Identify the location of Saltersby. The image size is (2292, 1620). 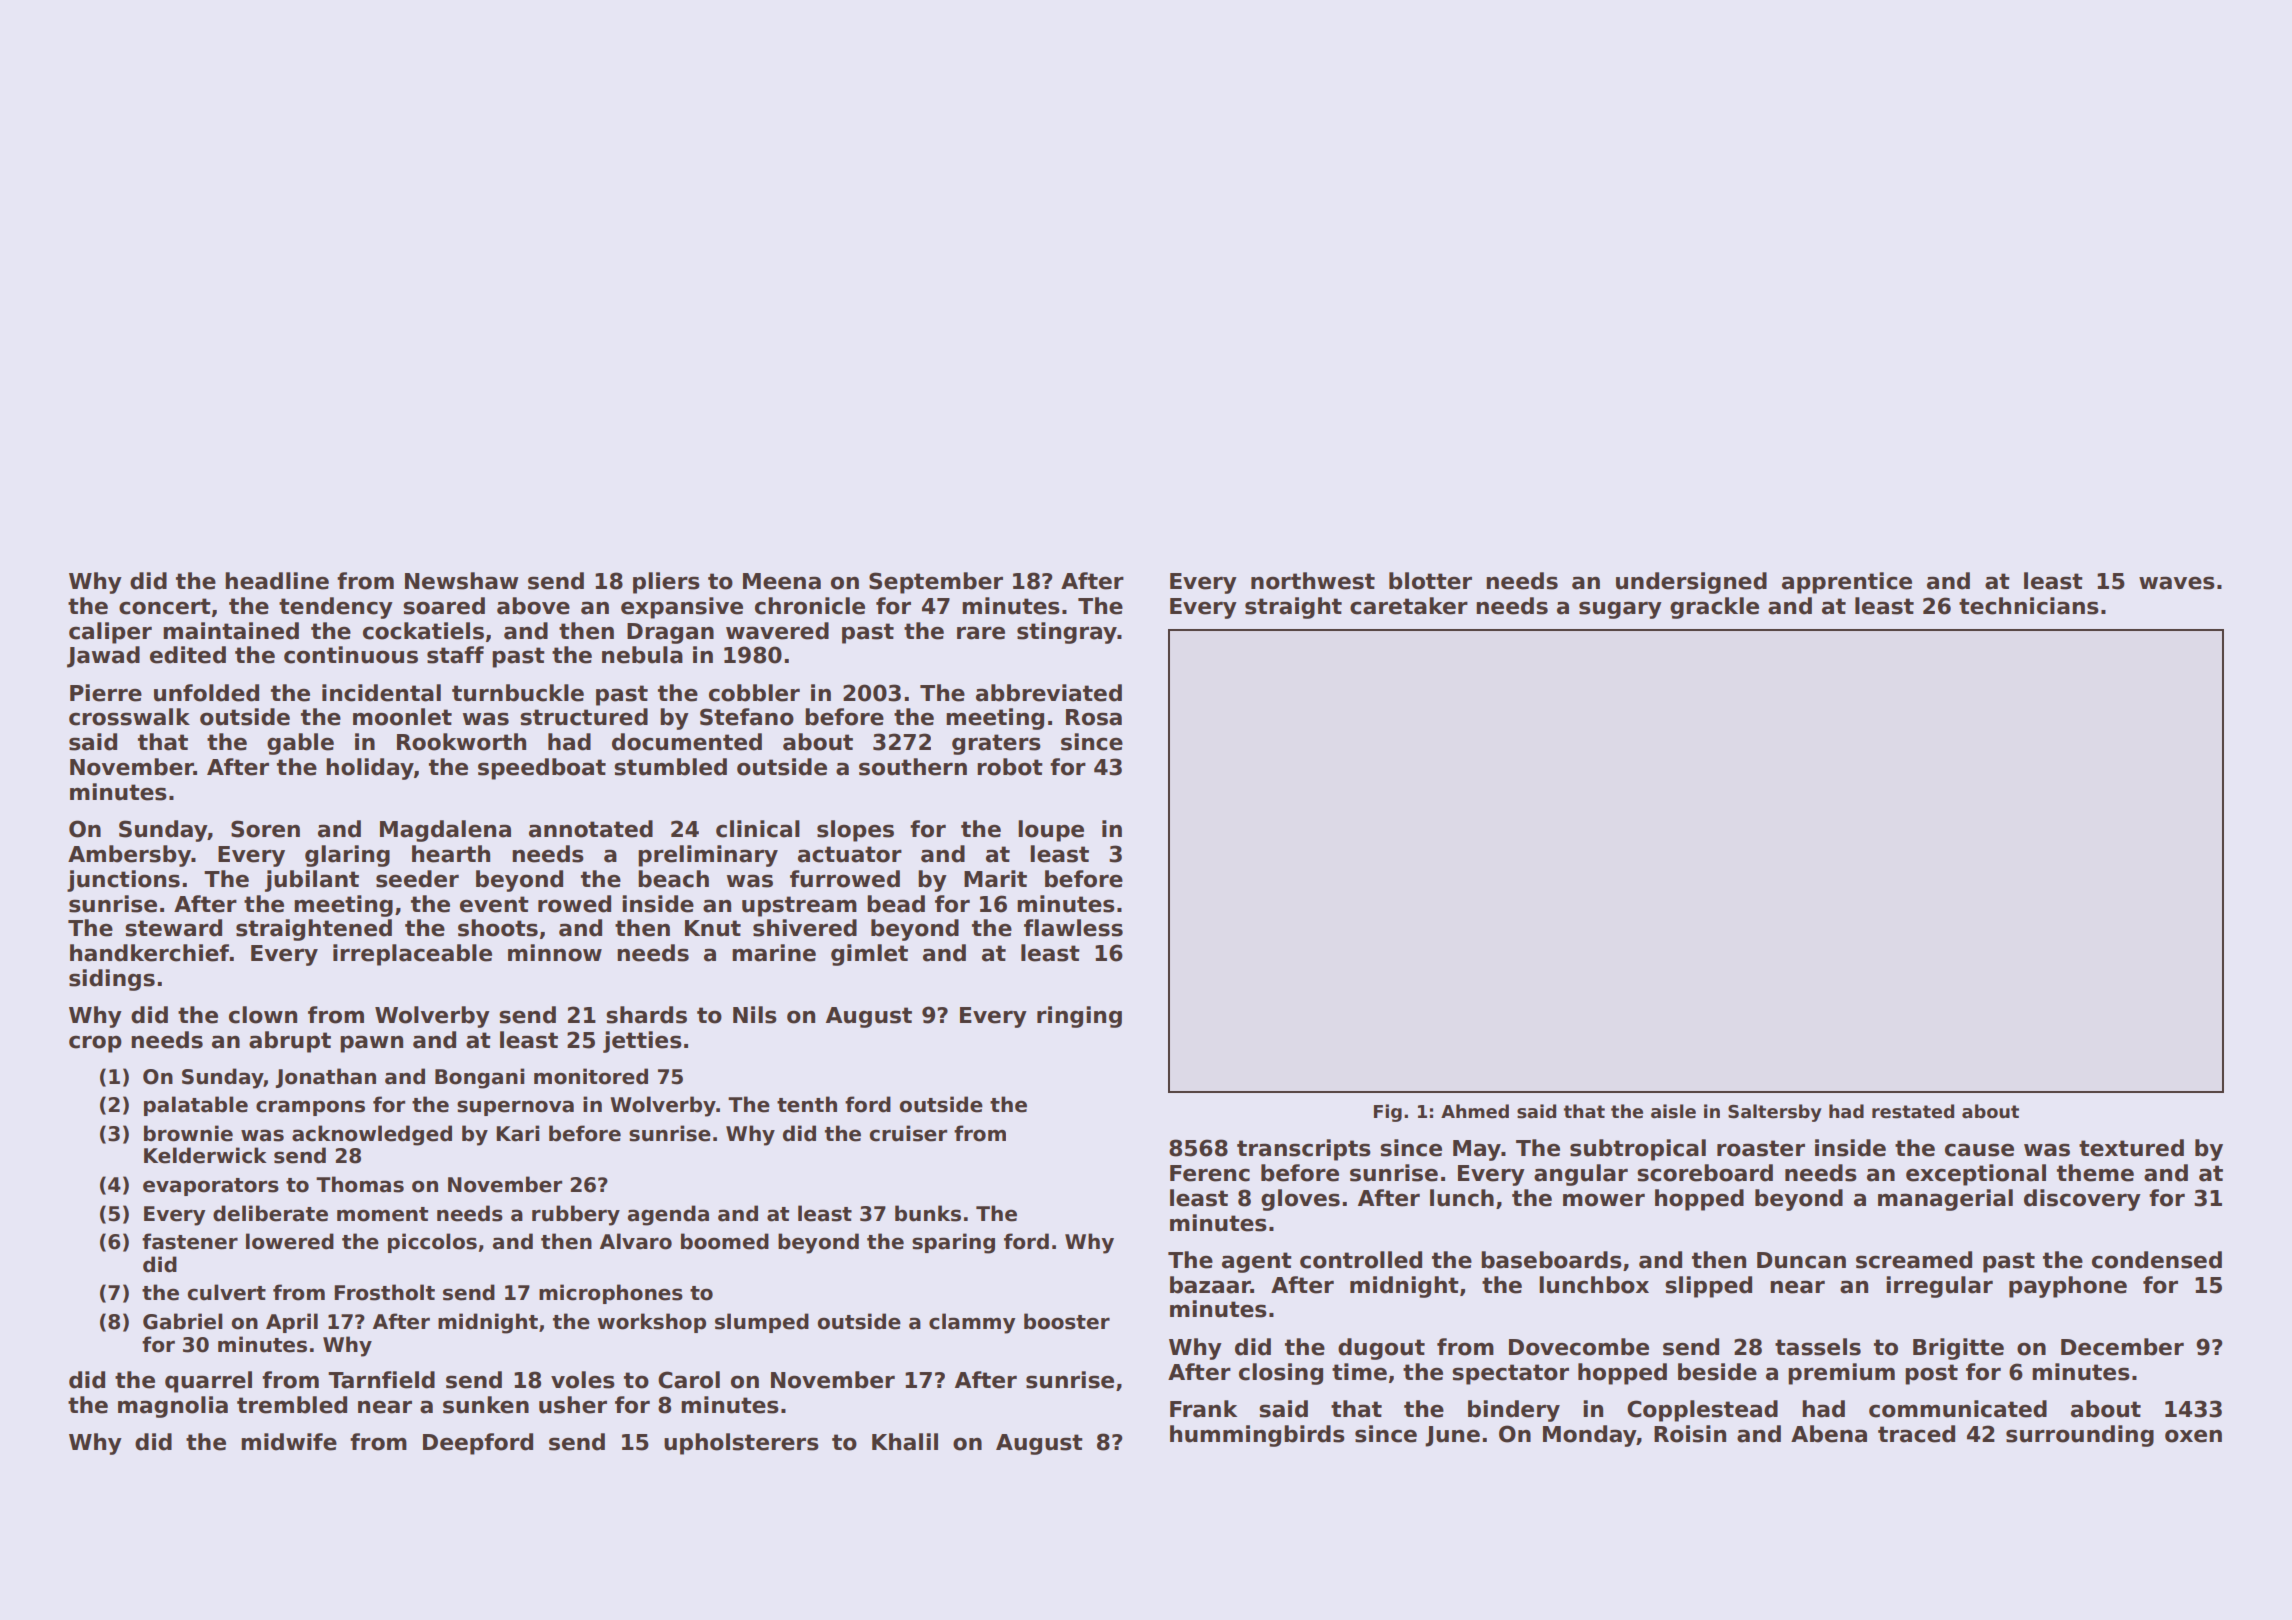
(1775, 1113).
